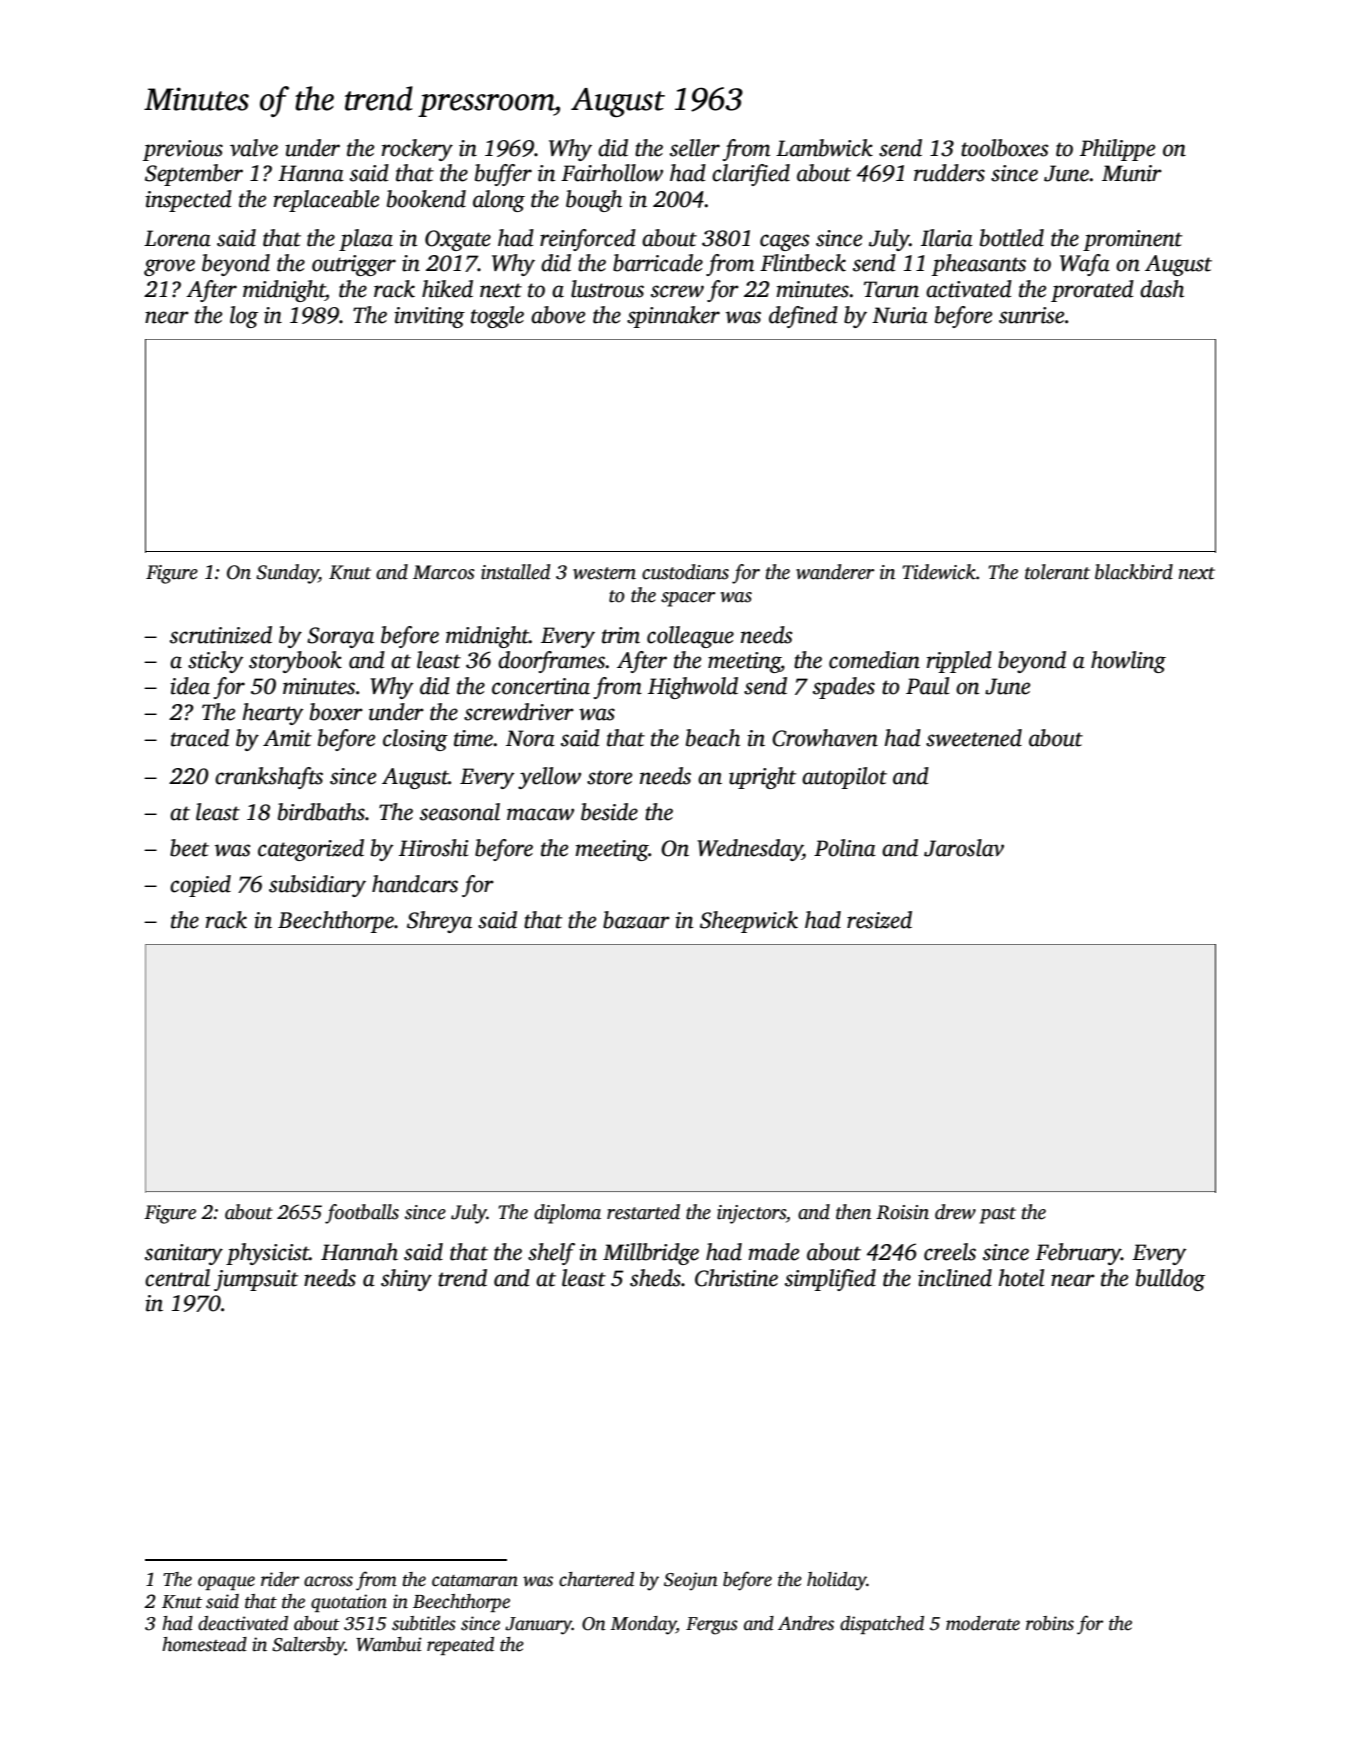 This image has height=1761, width=1361. What do you see at coordinates (308, 1646) in the image?
I see `Saltersby` at bounding box center [308, 1646].
